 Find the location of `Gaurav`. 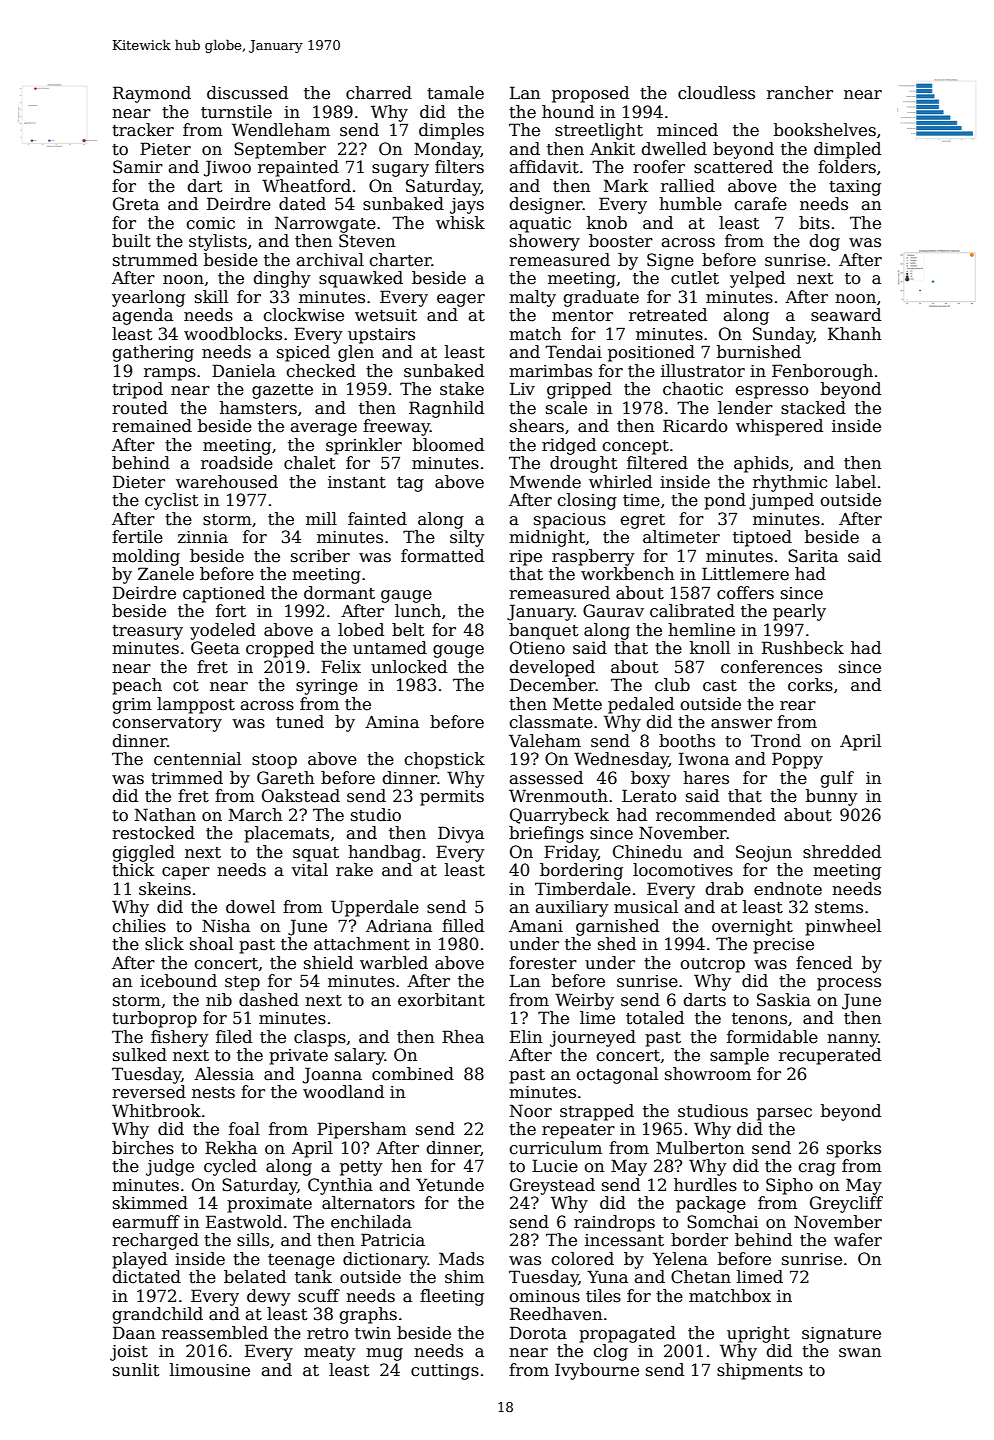

Gaurav is located at coordinates (613, 611).
